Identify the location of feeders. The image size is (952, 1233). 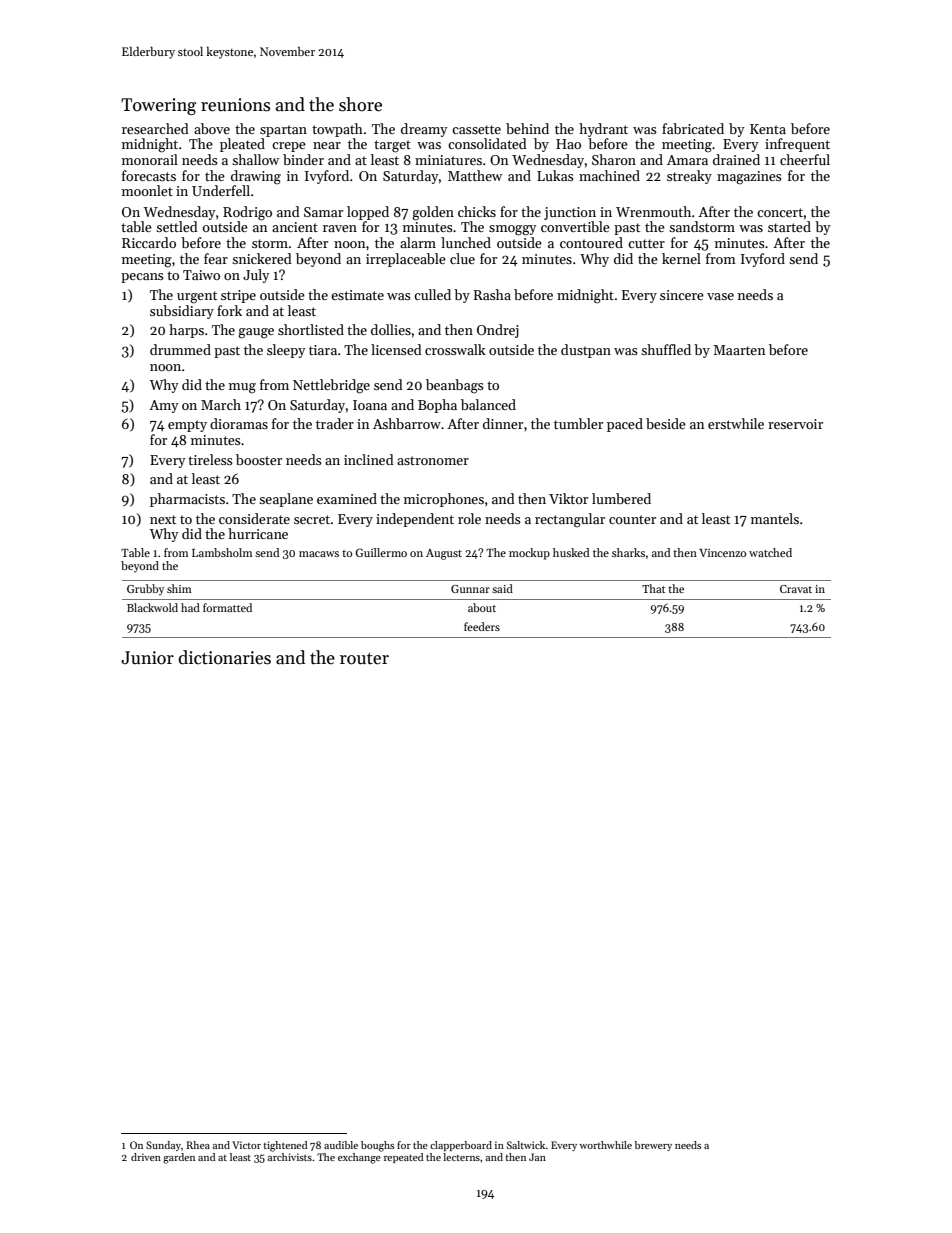
(482, 626).
